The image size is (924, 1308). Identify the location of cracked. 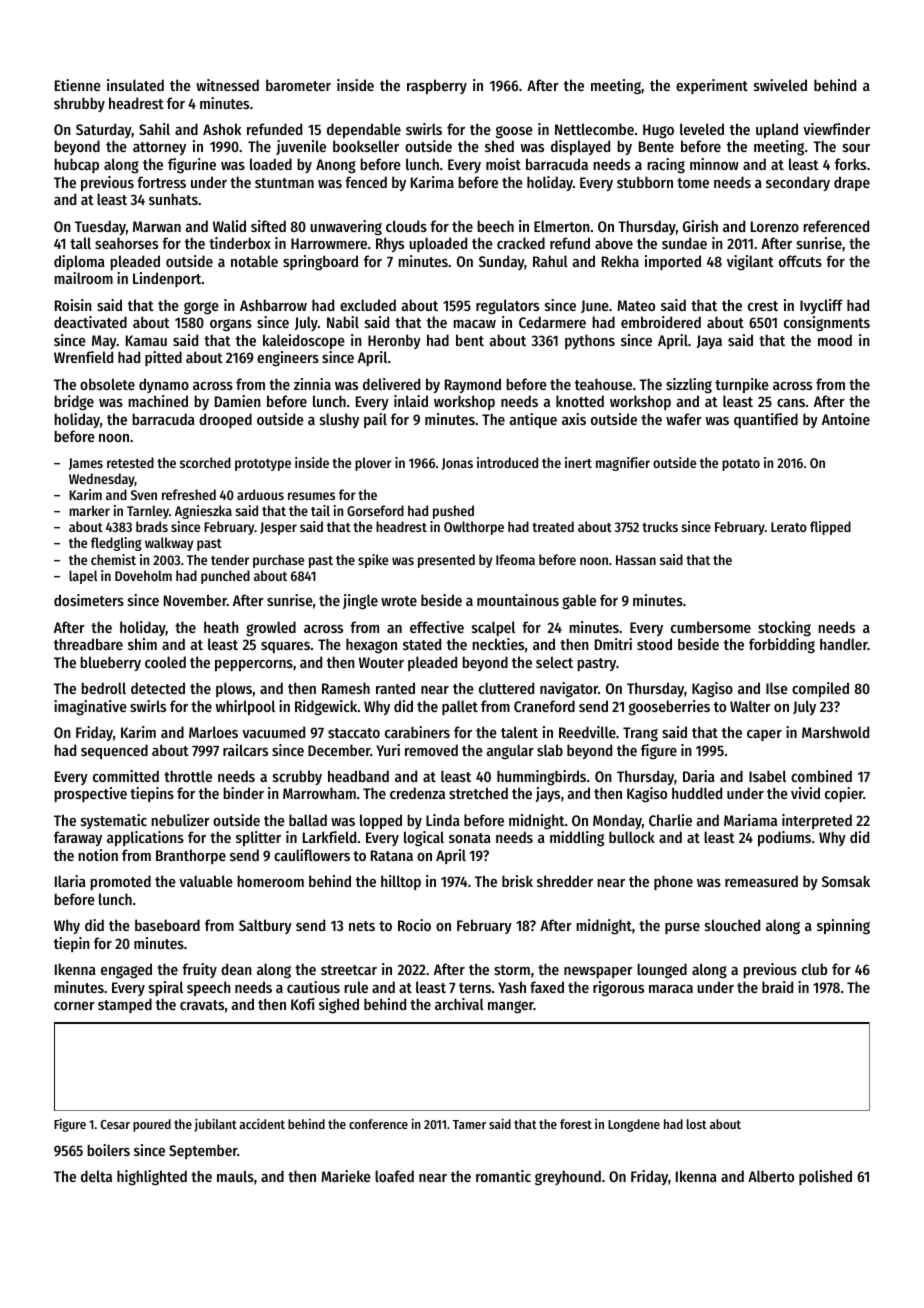
(521, 243).
